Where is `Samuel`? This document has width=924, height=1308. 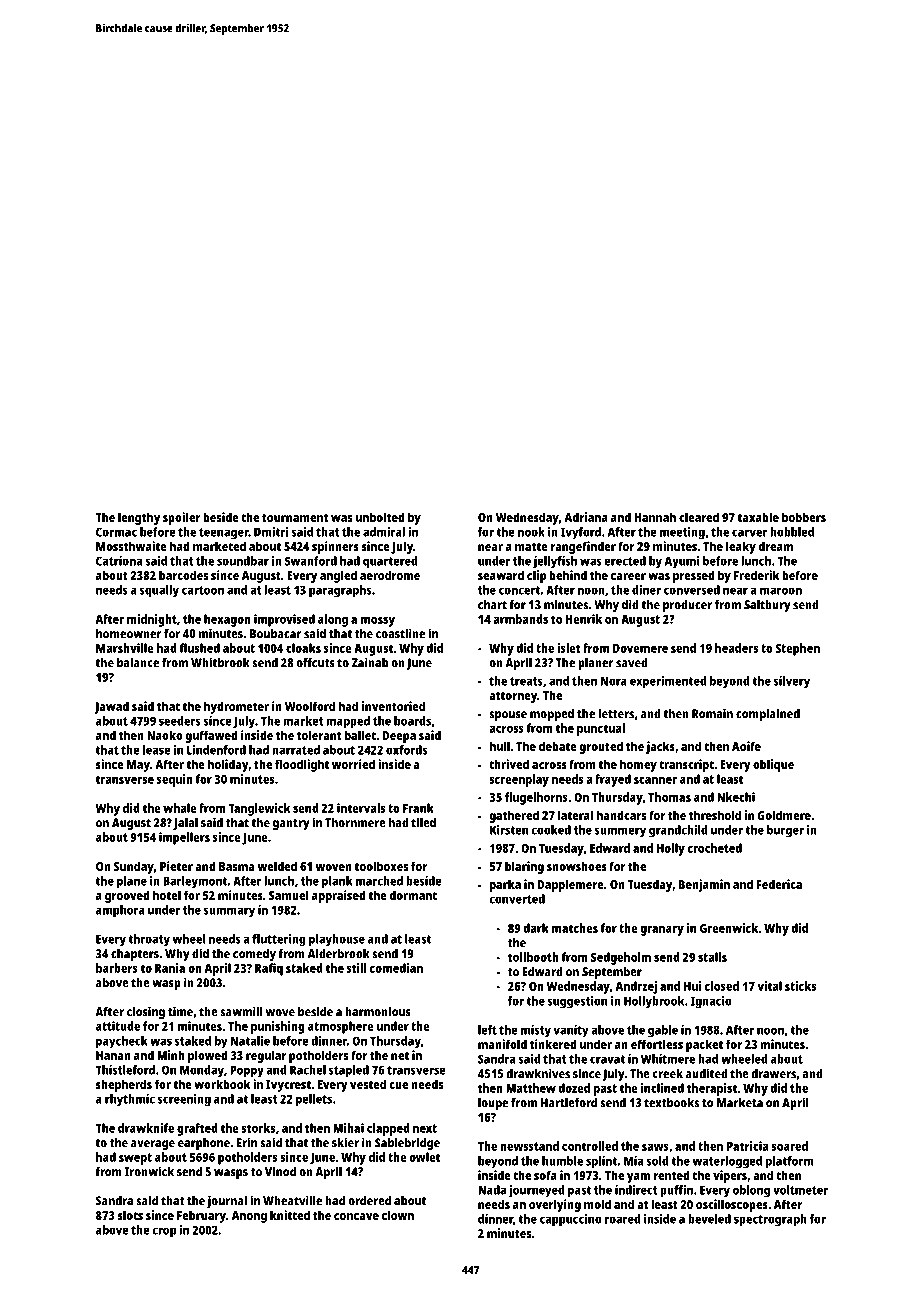 Samuel is located at coordinates (289, 895).
